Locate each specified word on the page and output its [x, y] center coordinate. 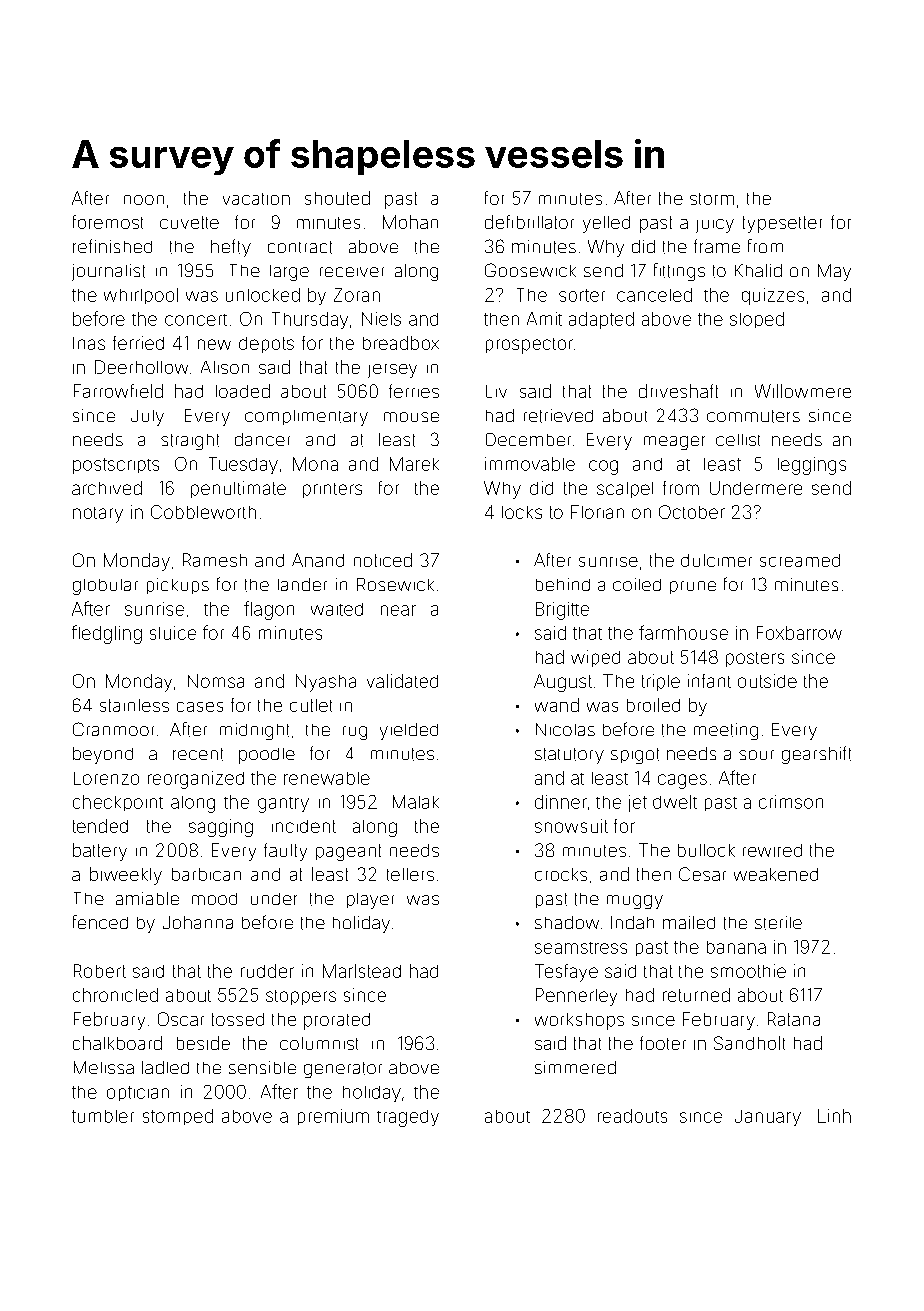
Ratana [794, 1019]
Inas [89, 343]
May [834, 272]
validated [402, 681]
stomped [178, 1117]
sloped [757, 320]
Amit [544, 319]
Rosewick [395, 584]
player [370, 901]
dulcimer [716, 560]
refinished [112, 246]
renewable [327, 778]
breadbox [401, 343]
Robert [100, 971]
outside [767, 681]
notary [98, 515]
